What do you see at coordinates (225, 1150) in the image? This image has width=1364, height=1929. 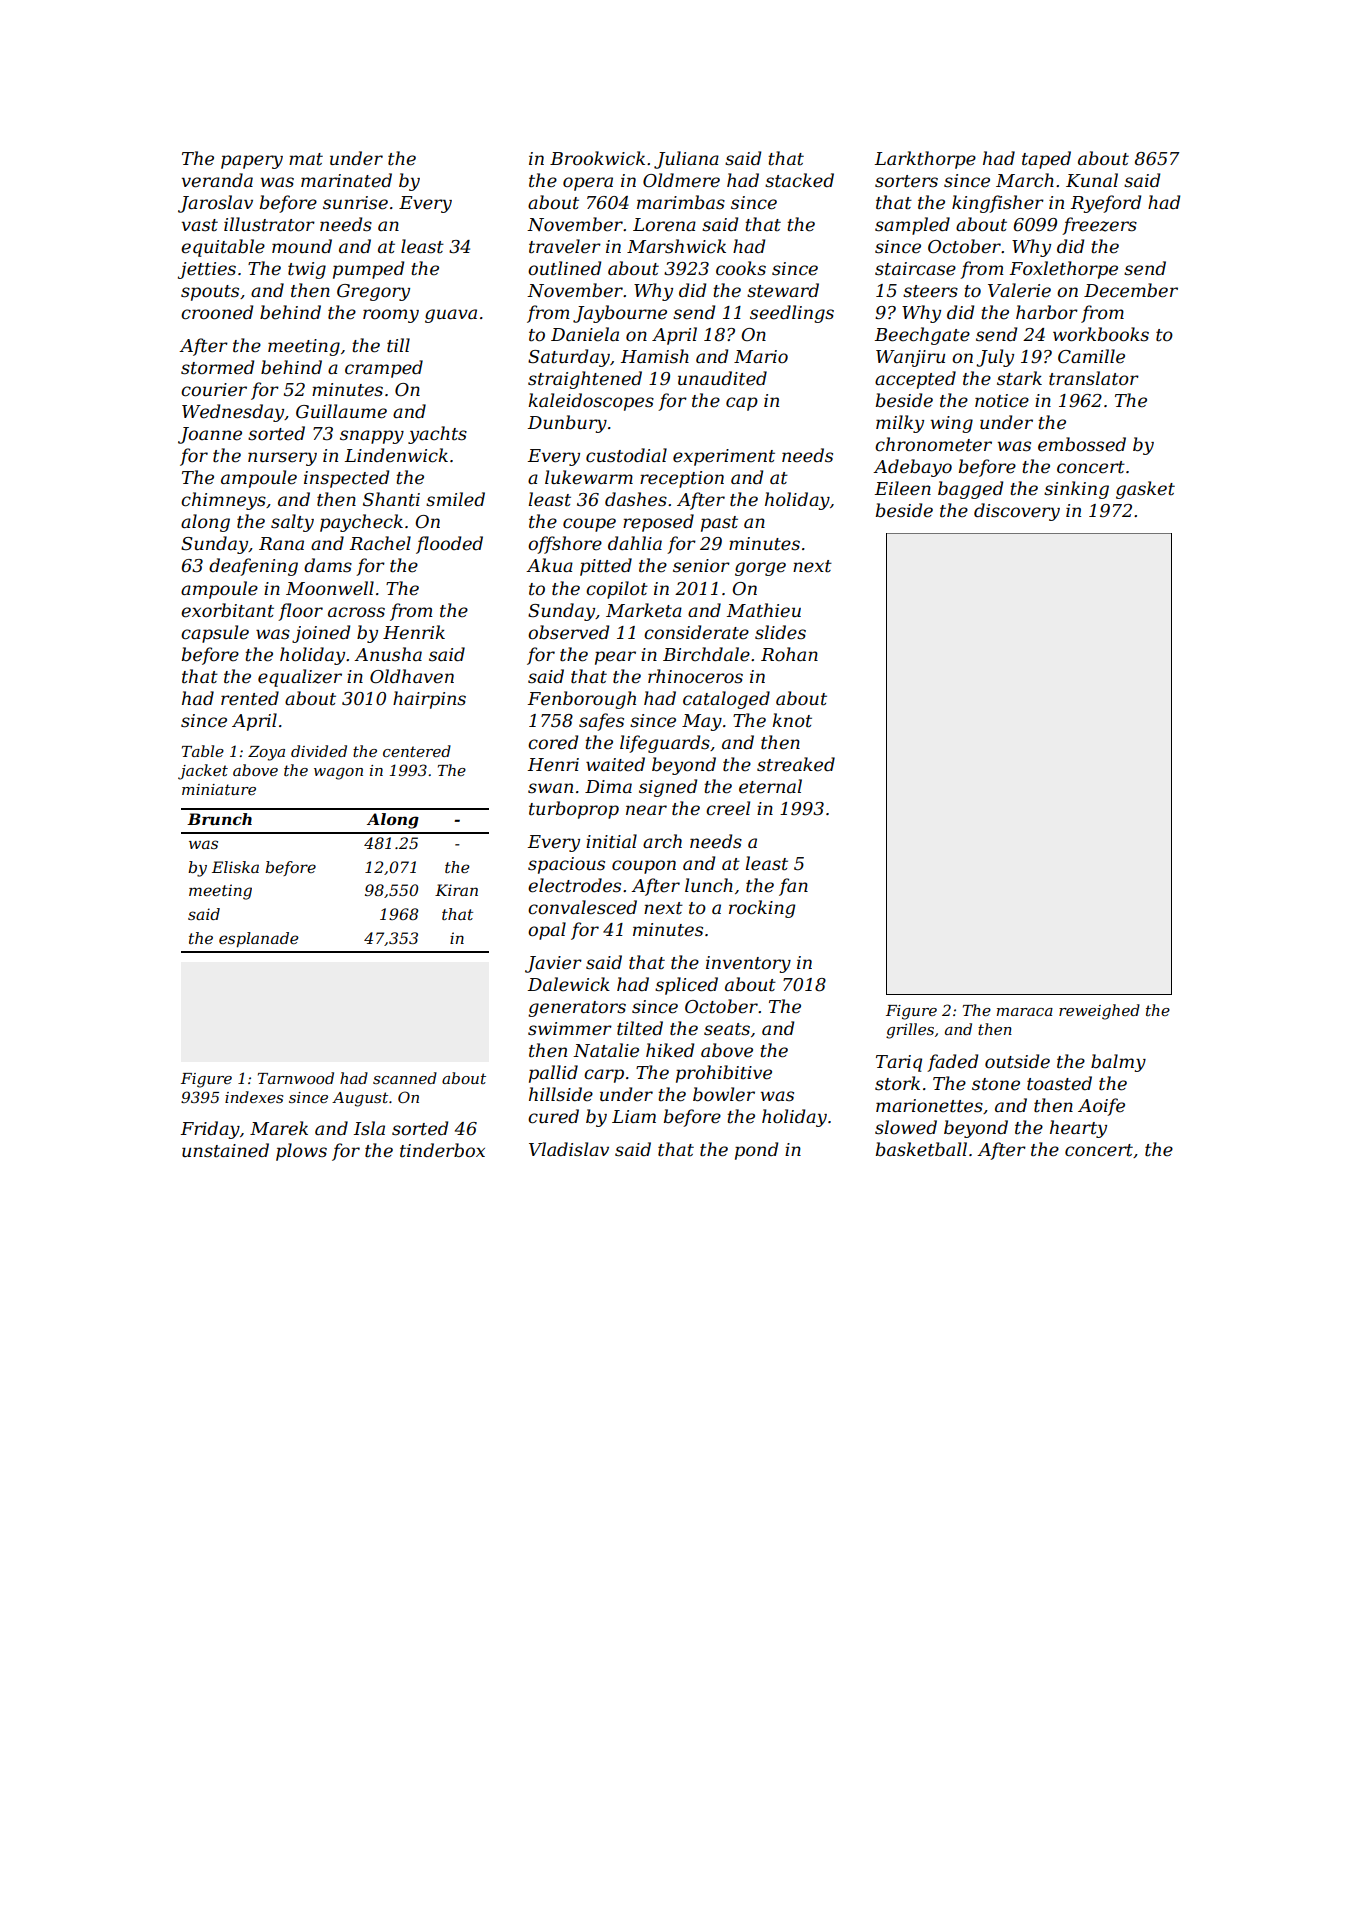 I see `unstained` at bounding box center [225, 1150].
